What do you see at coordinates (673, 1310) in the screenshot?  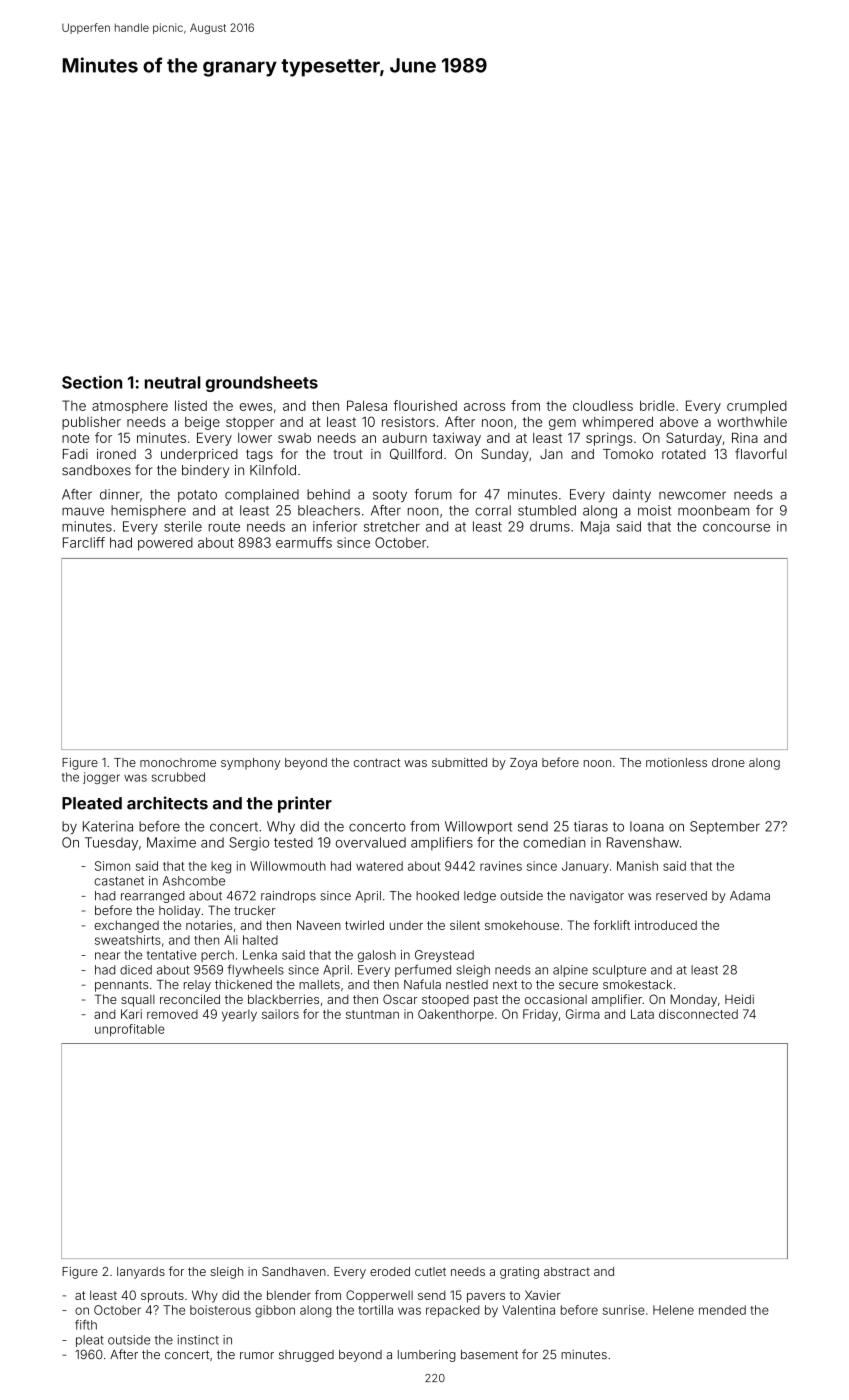 I see `Helene` at bounding box center [673, 1310].
